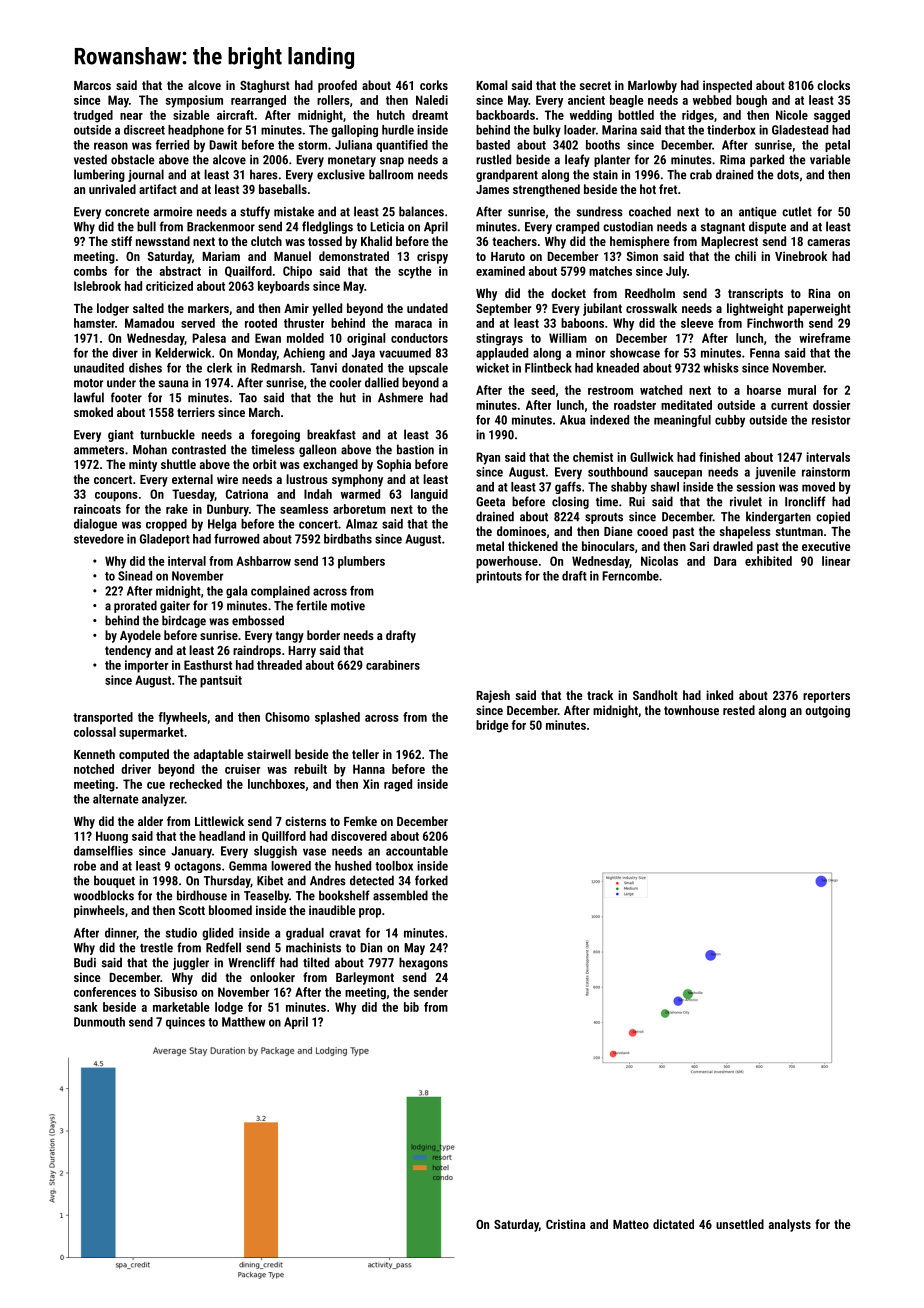  Describe the element at coordinates (790, 1225) in the screenshot. I see `analysts` at that location.
